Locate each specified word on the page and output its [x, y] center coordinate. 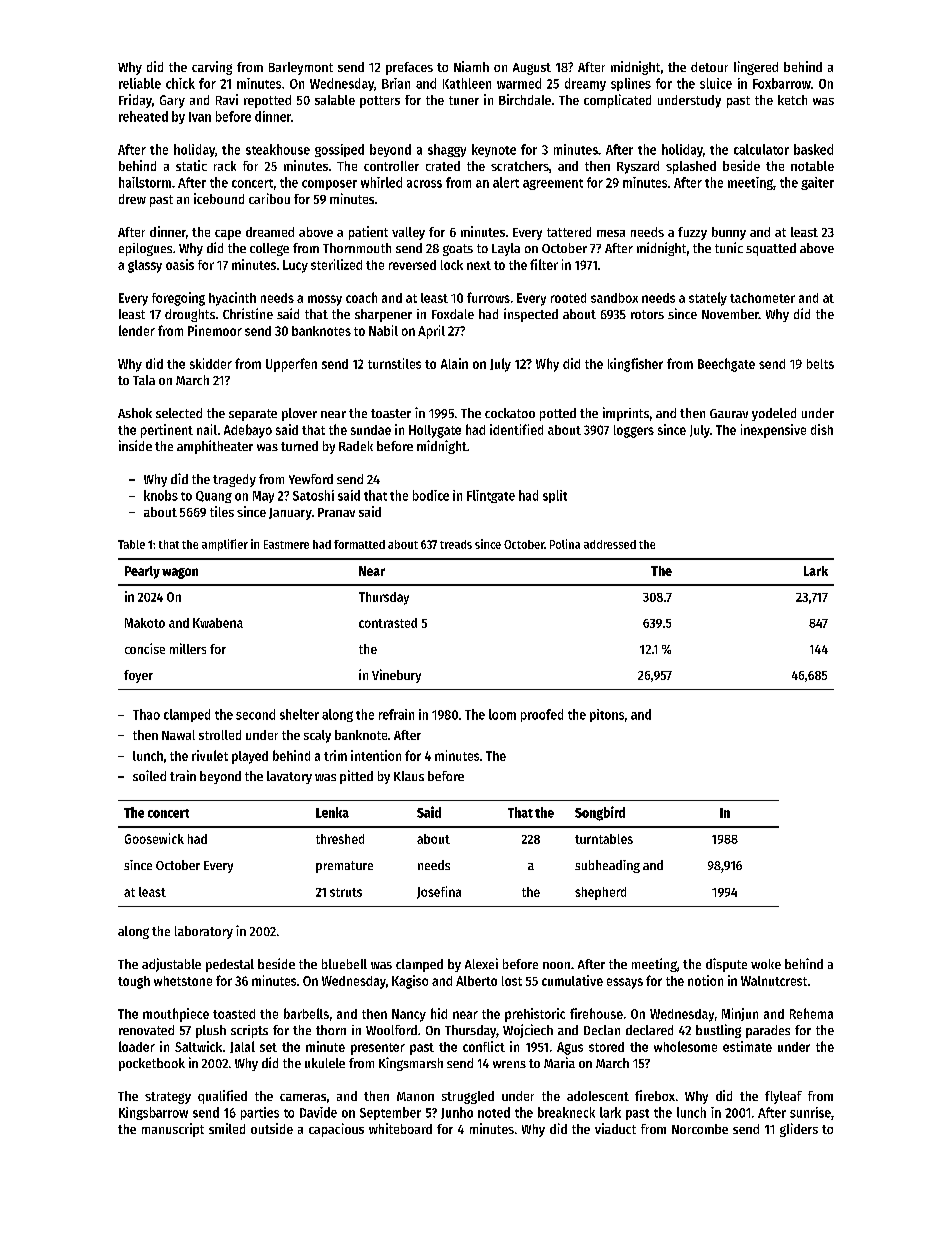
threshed [340, 839]
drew [132, 199]
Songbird [600, 813]
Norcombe [700, 1129]
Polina [565, 544]
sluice [716, 83]
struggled [468, 1097]
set [268, 1047]
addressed [610, 544]
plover [299, 414]
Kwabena [218, 623]
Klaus [409, 776]
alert [506, 182]
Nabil [383, 330]
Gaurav [729, 413]
